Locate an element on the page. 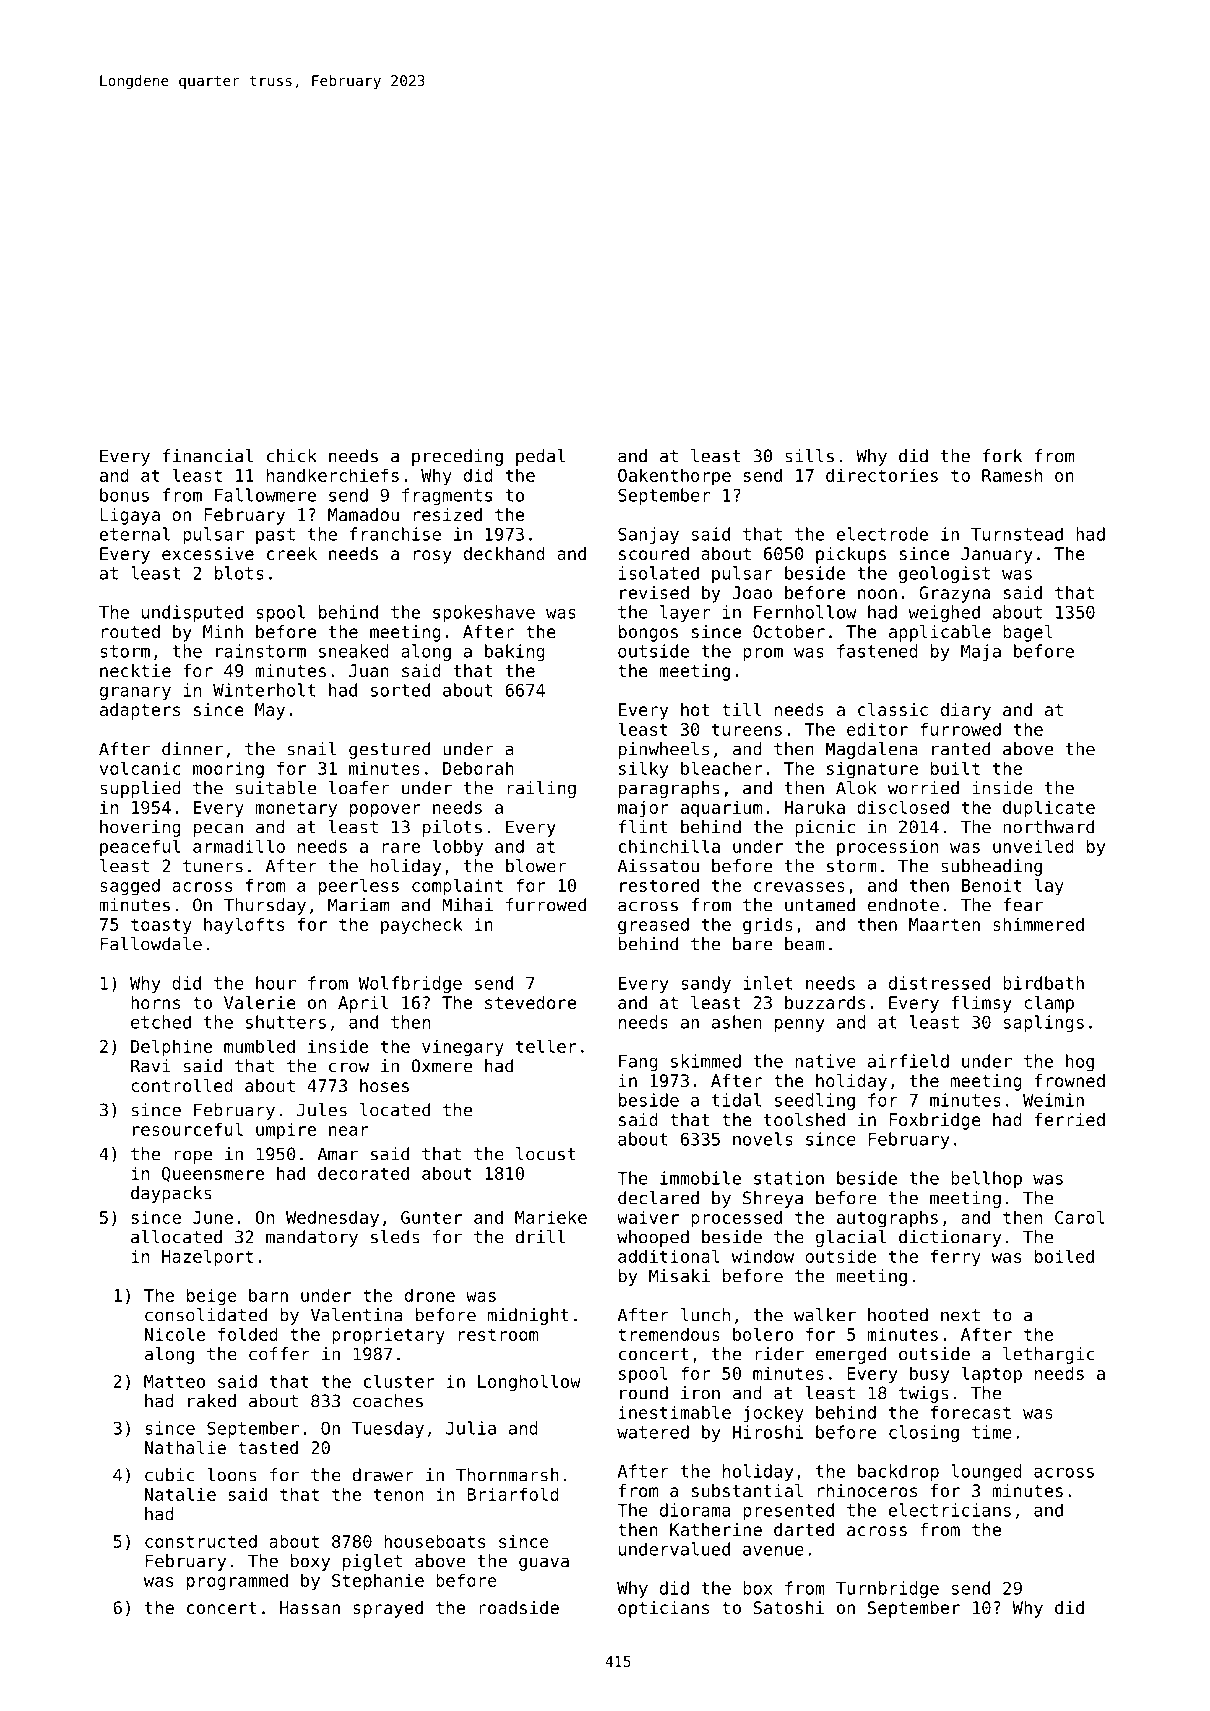  crow is located at coordinates (349, 1067).
